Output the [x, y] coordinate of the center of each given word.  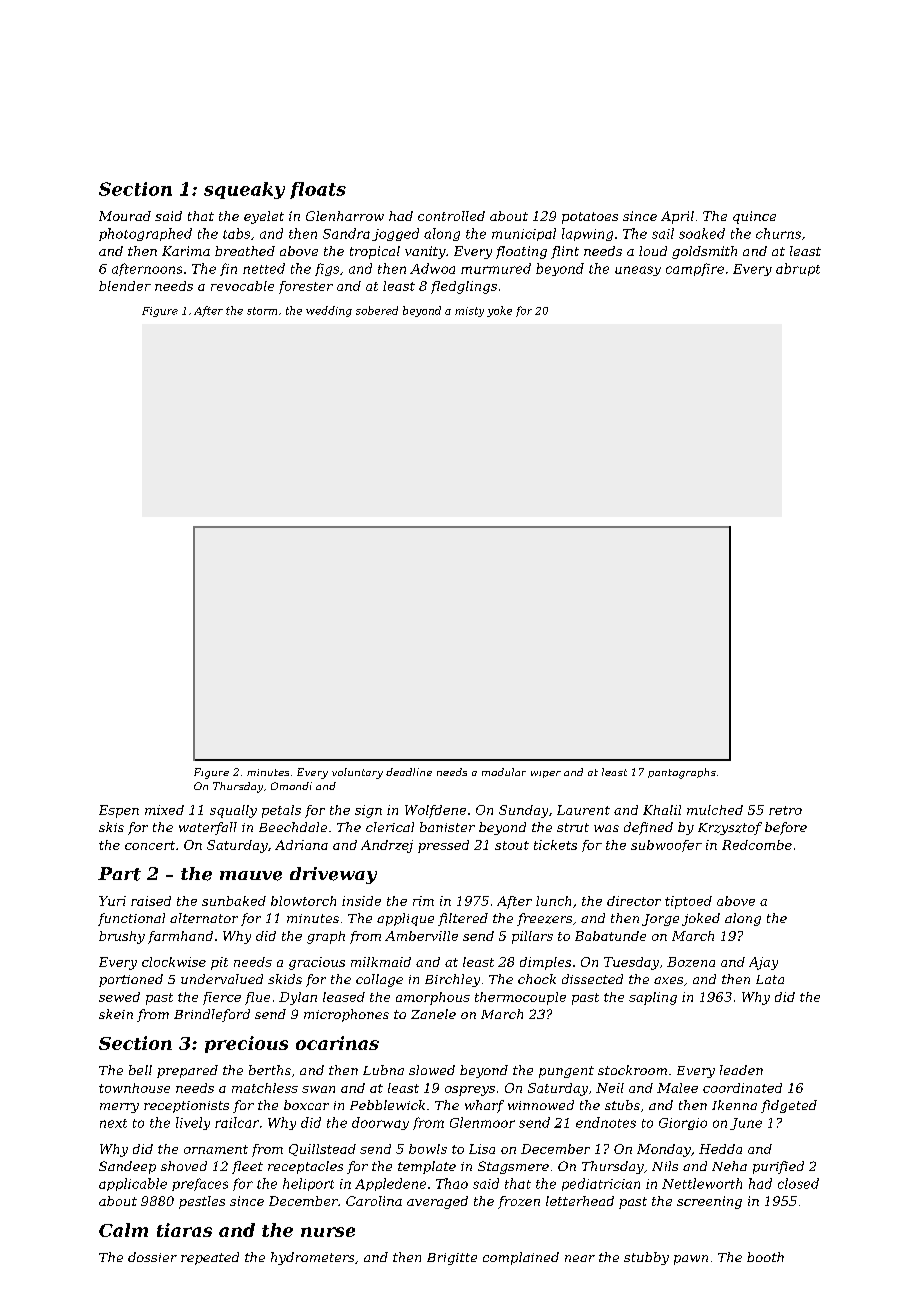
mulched [715, 810]
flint [565, 252]
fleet [247, 1167]
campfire [695, 269]
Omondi [291, 786]
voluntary [357, 773]
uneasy [638, 271]
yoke [499, 311]
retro [785, 810]
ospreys [470, 1091]
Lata [770, 979]
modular [504, 772]
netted [264, 268]
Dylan [298, 998]
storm [262, 311]
